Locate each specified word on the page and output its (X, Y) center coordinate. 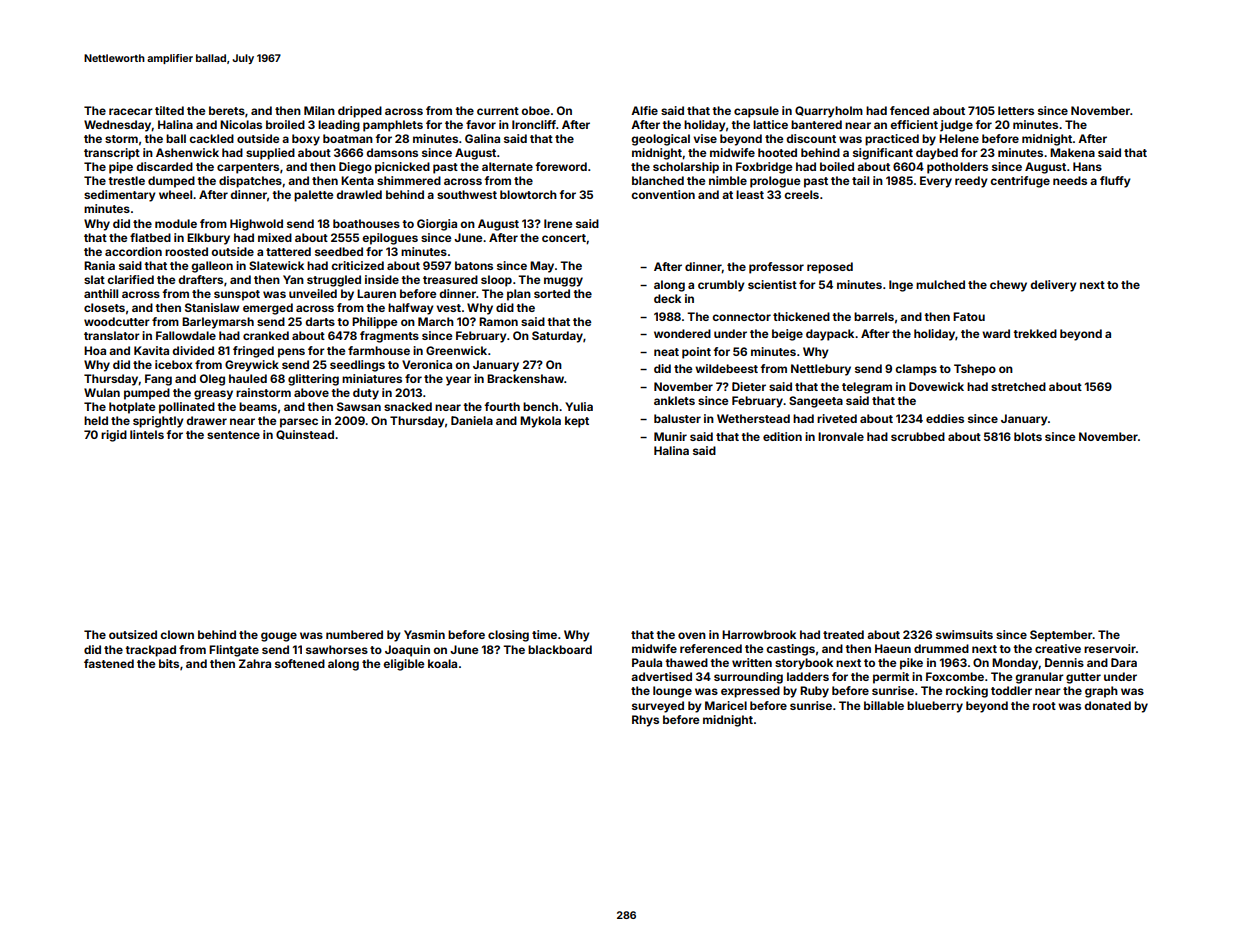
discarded (164, 166)
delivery (1053, 286)
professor (776, 268)
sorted (552, 293)
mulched (940, 284)
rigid (114, 436)
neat (666, 352)
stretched (1018, 386)
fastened (109, 663)
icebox (174, 364)
